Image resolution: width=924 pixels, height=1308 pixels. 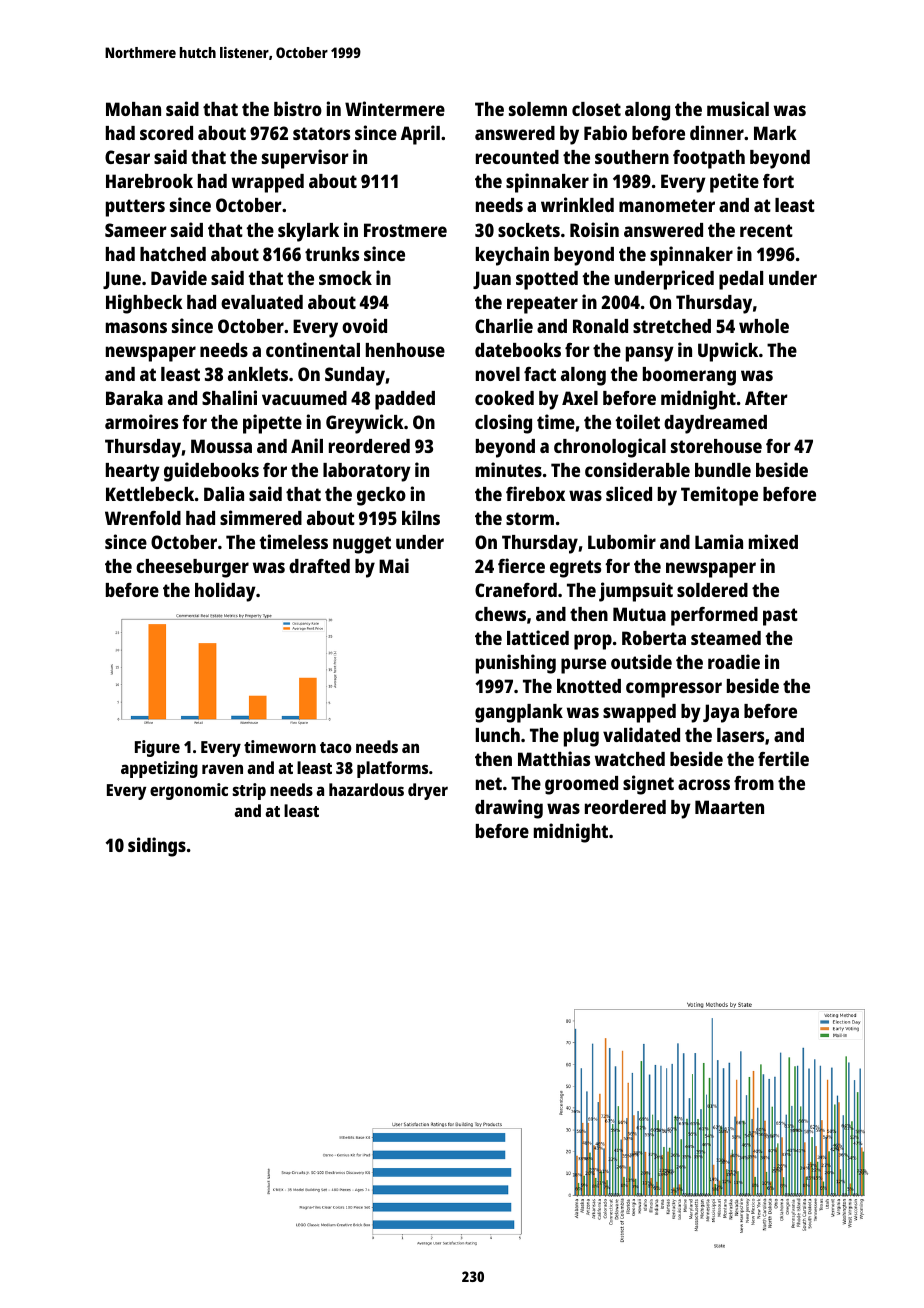 What do you see at coordinates (157, 847) in the screenshot?
I see `sidings` at bounding box center [157, 847].
